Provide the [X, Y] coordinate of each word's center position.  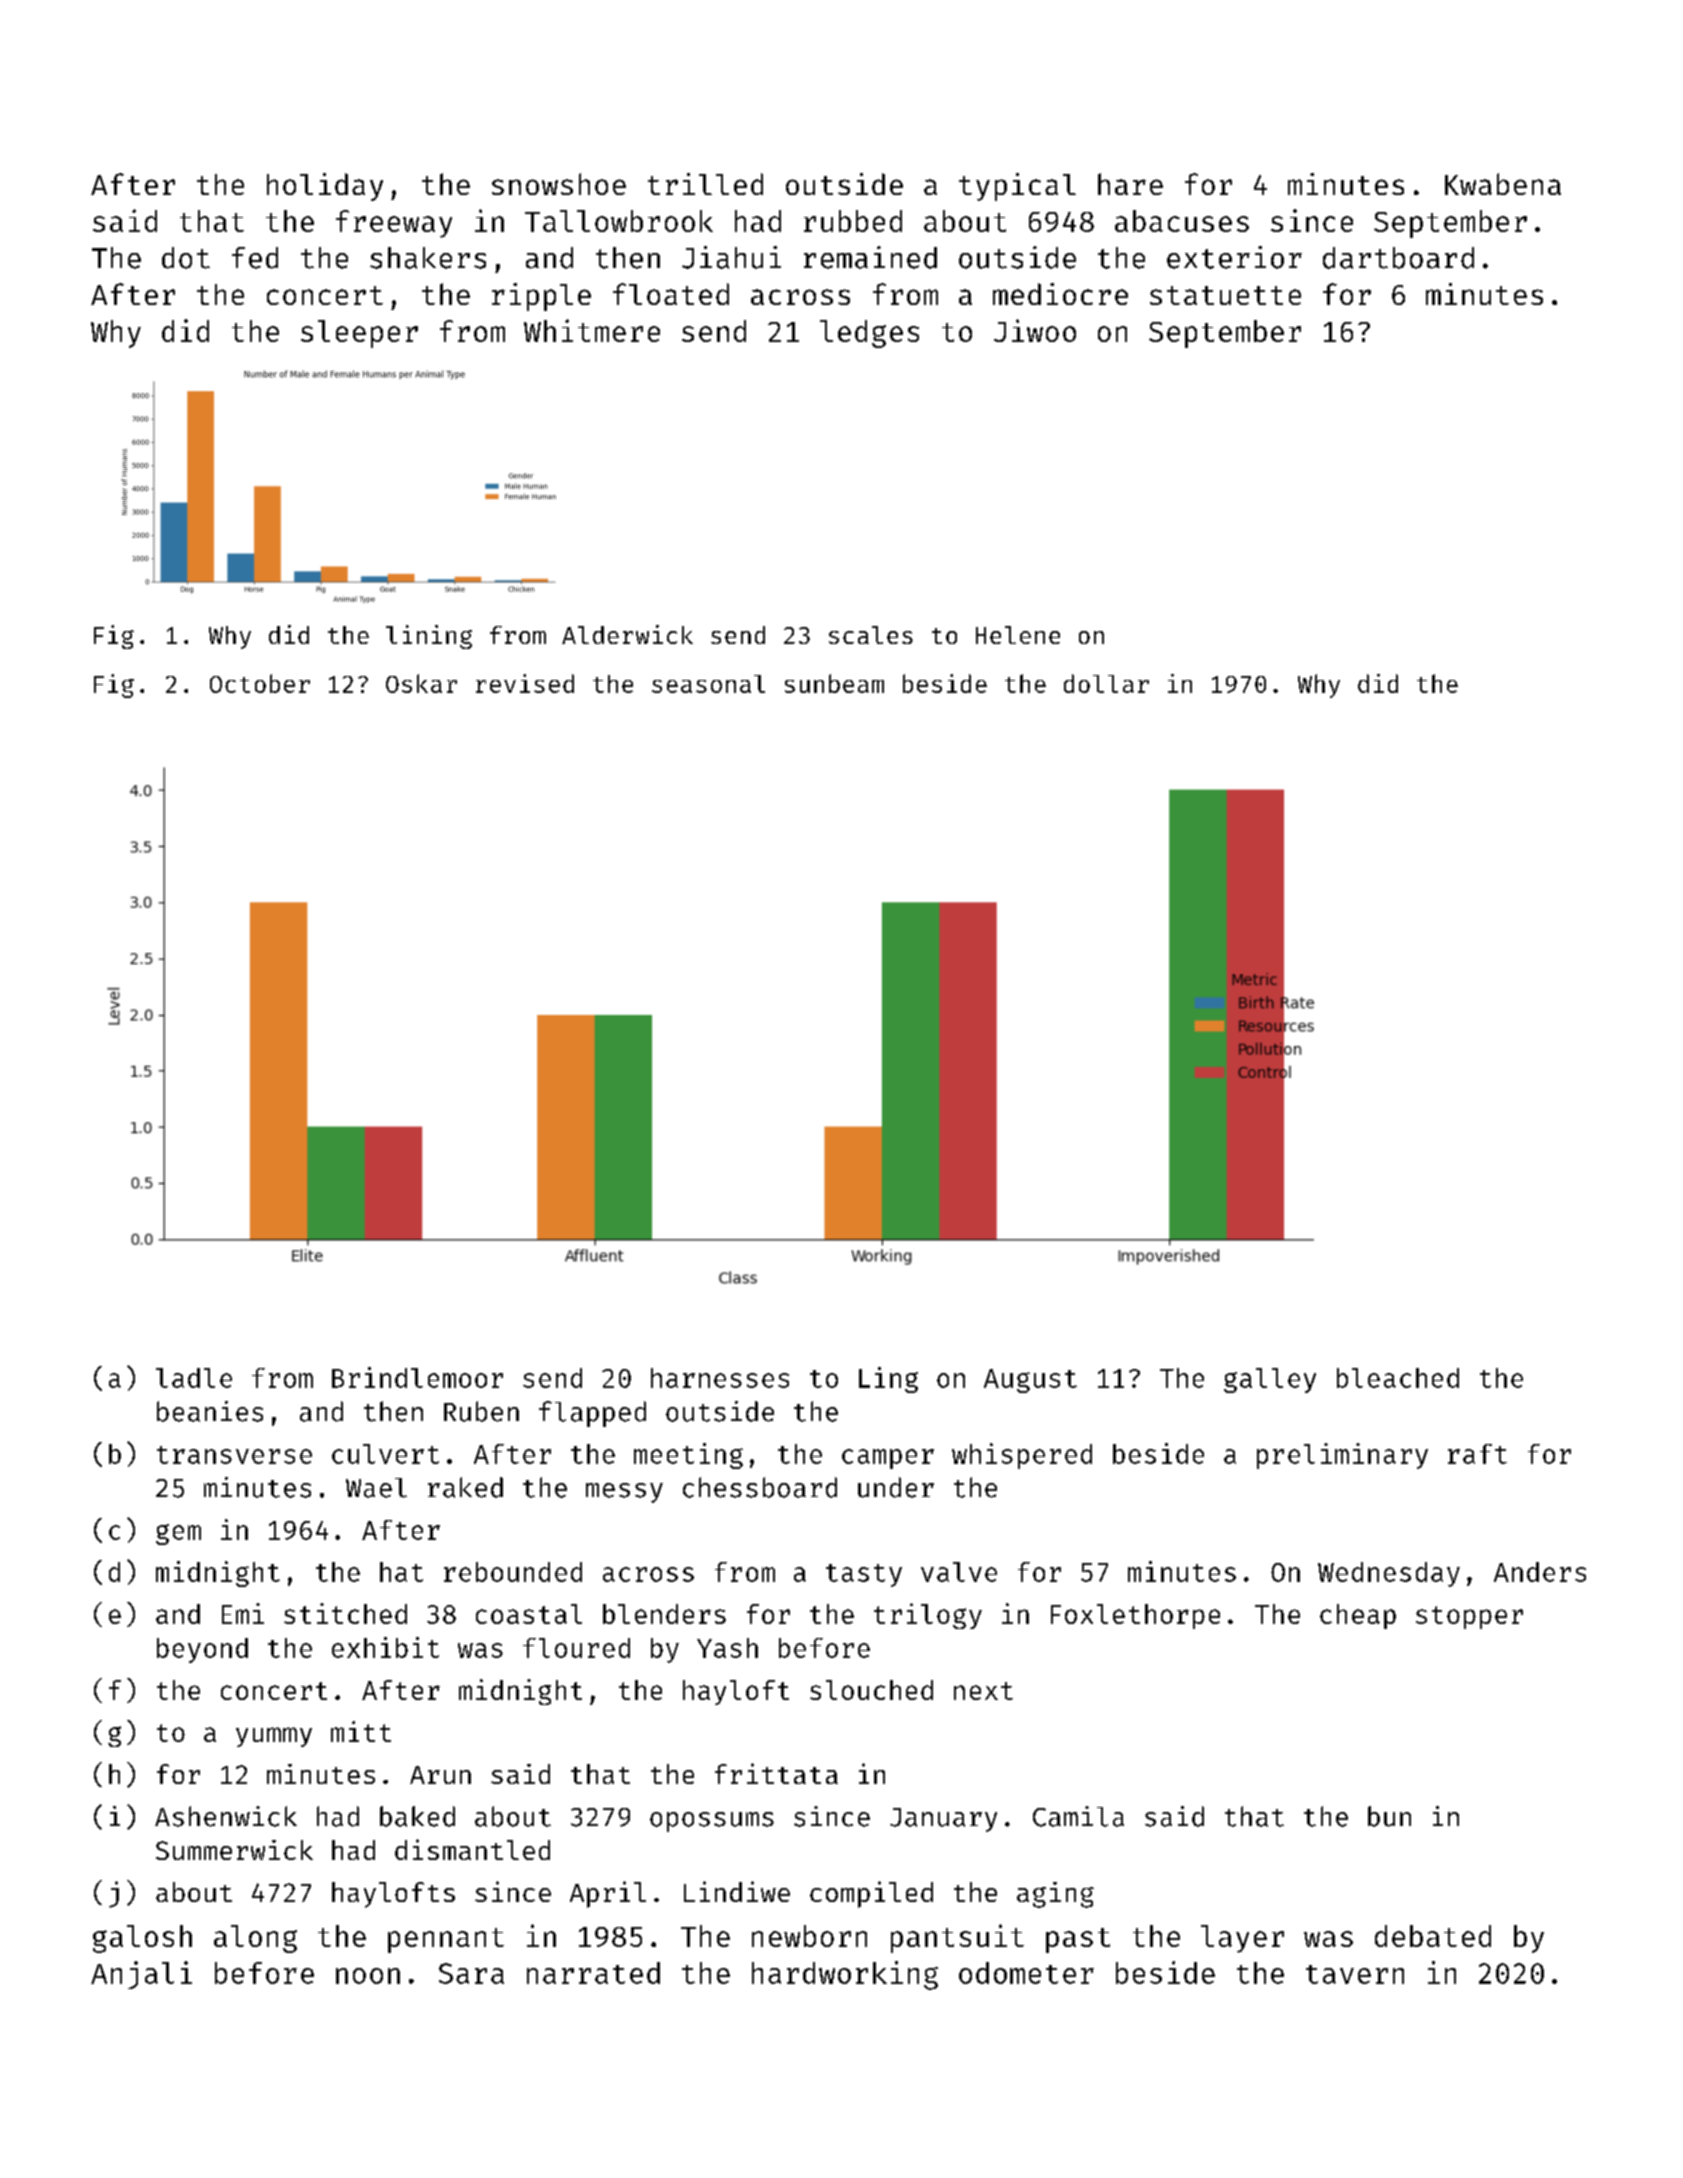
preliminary [1342, 1456]
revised [525, 683]
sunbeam [834, 683]
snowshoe [559, 184]
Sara [471, 1973]
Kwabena [1503, 184]
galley [1270, 1380]
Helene [1018, 635]
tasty [864, 1575]
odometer [1026, 1973]
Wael [376, 1488]
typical [1017, 187]
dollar [1106, 683]
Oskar [421, 683]
